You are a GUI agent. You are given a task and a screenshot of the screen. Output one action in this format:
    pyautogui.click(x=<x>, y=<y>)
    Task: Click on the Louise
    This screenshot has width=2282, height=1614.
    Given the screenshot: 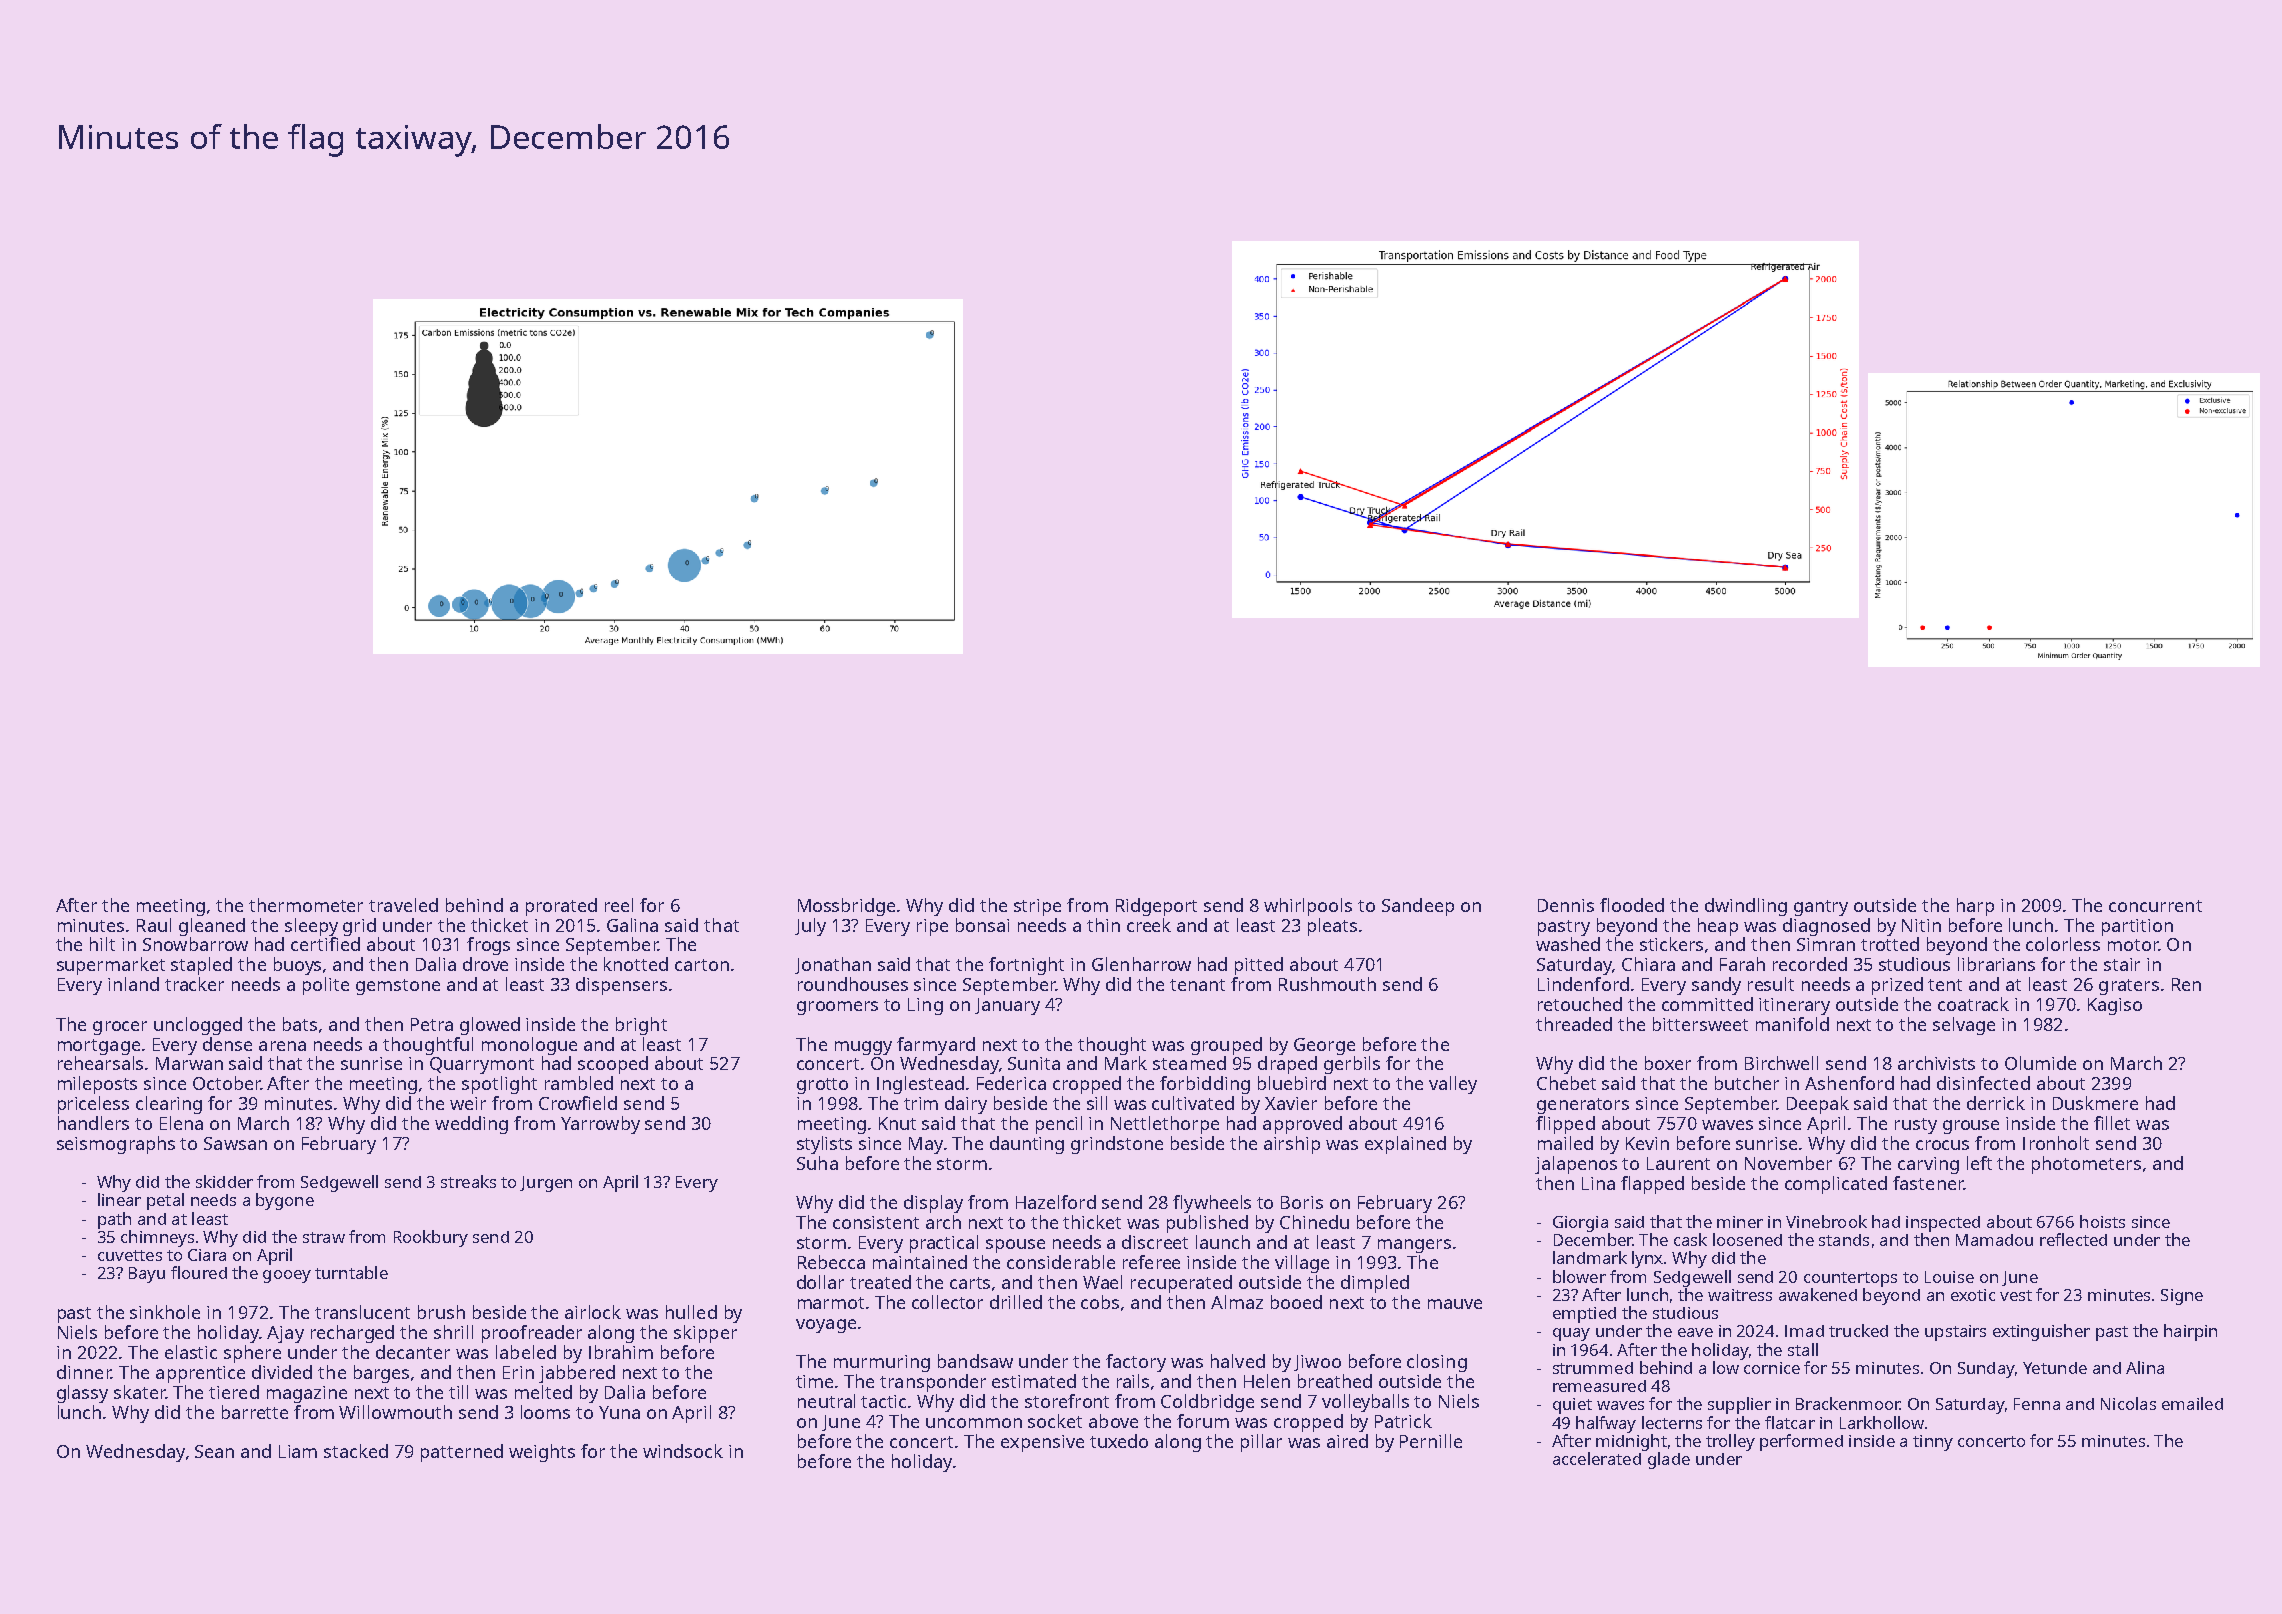 What is the action you would take?
    pyautogui.click(x=1949, y=1277)
